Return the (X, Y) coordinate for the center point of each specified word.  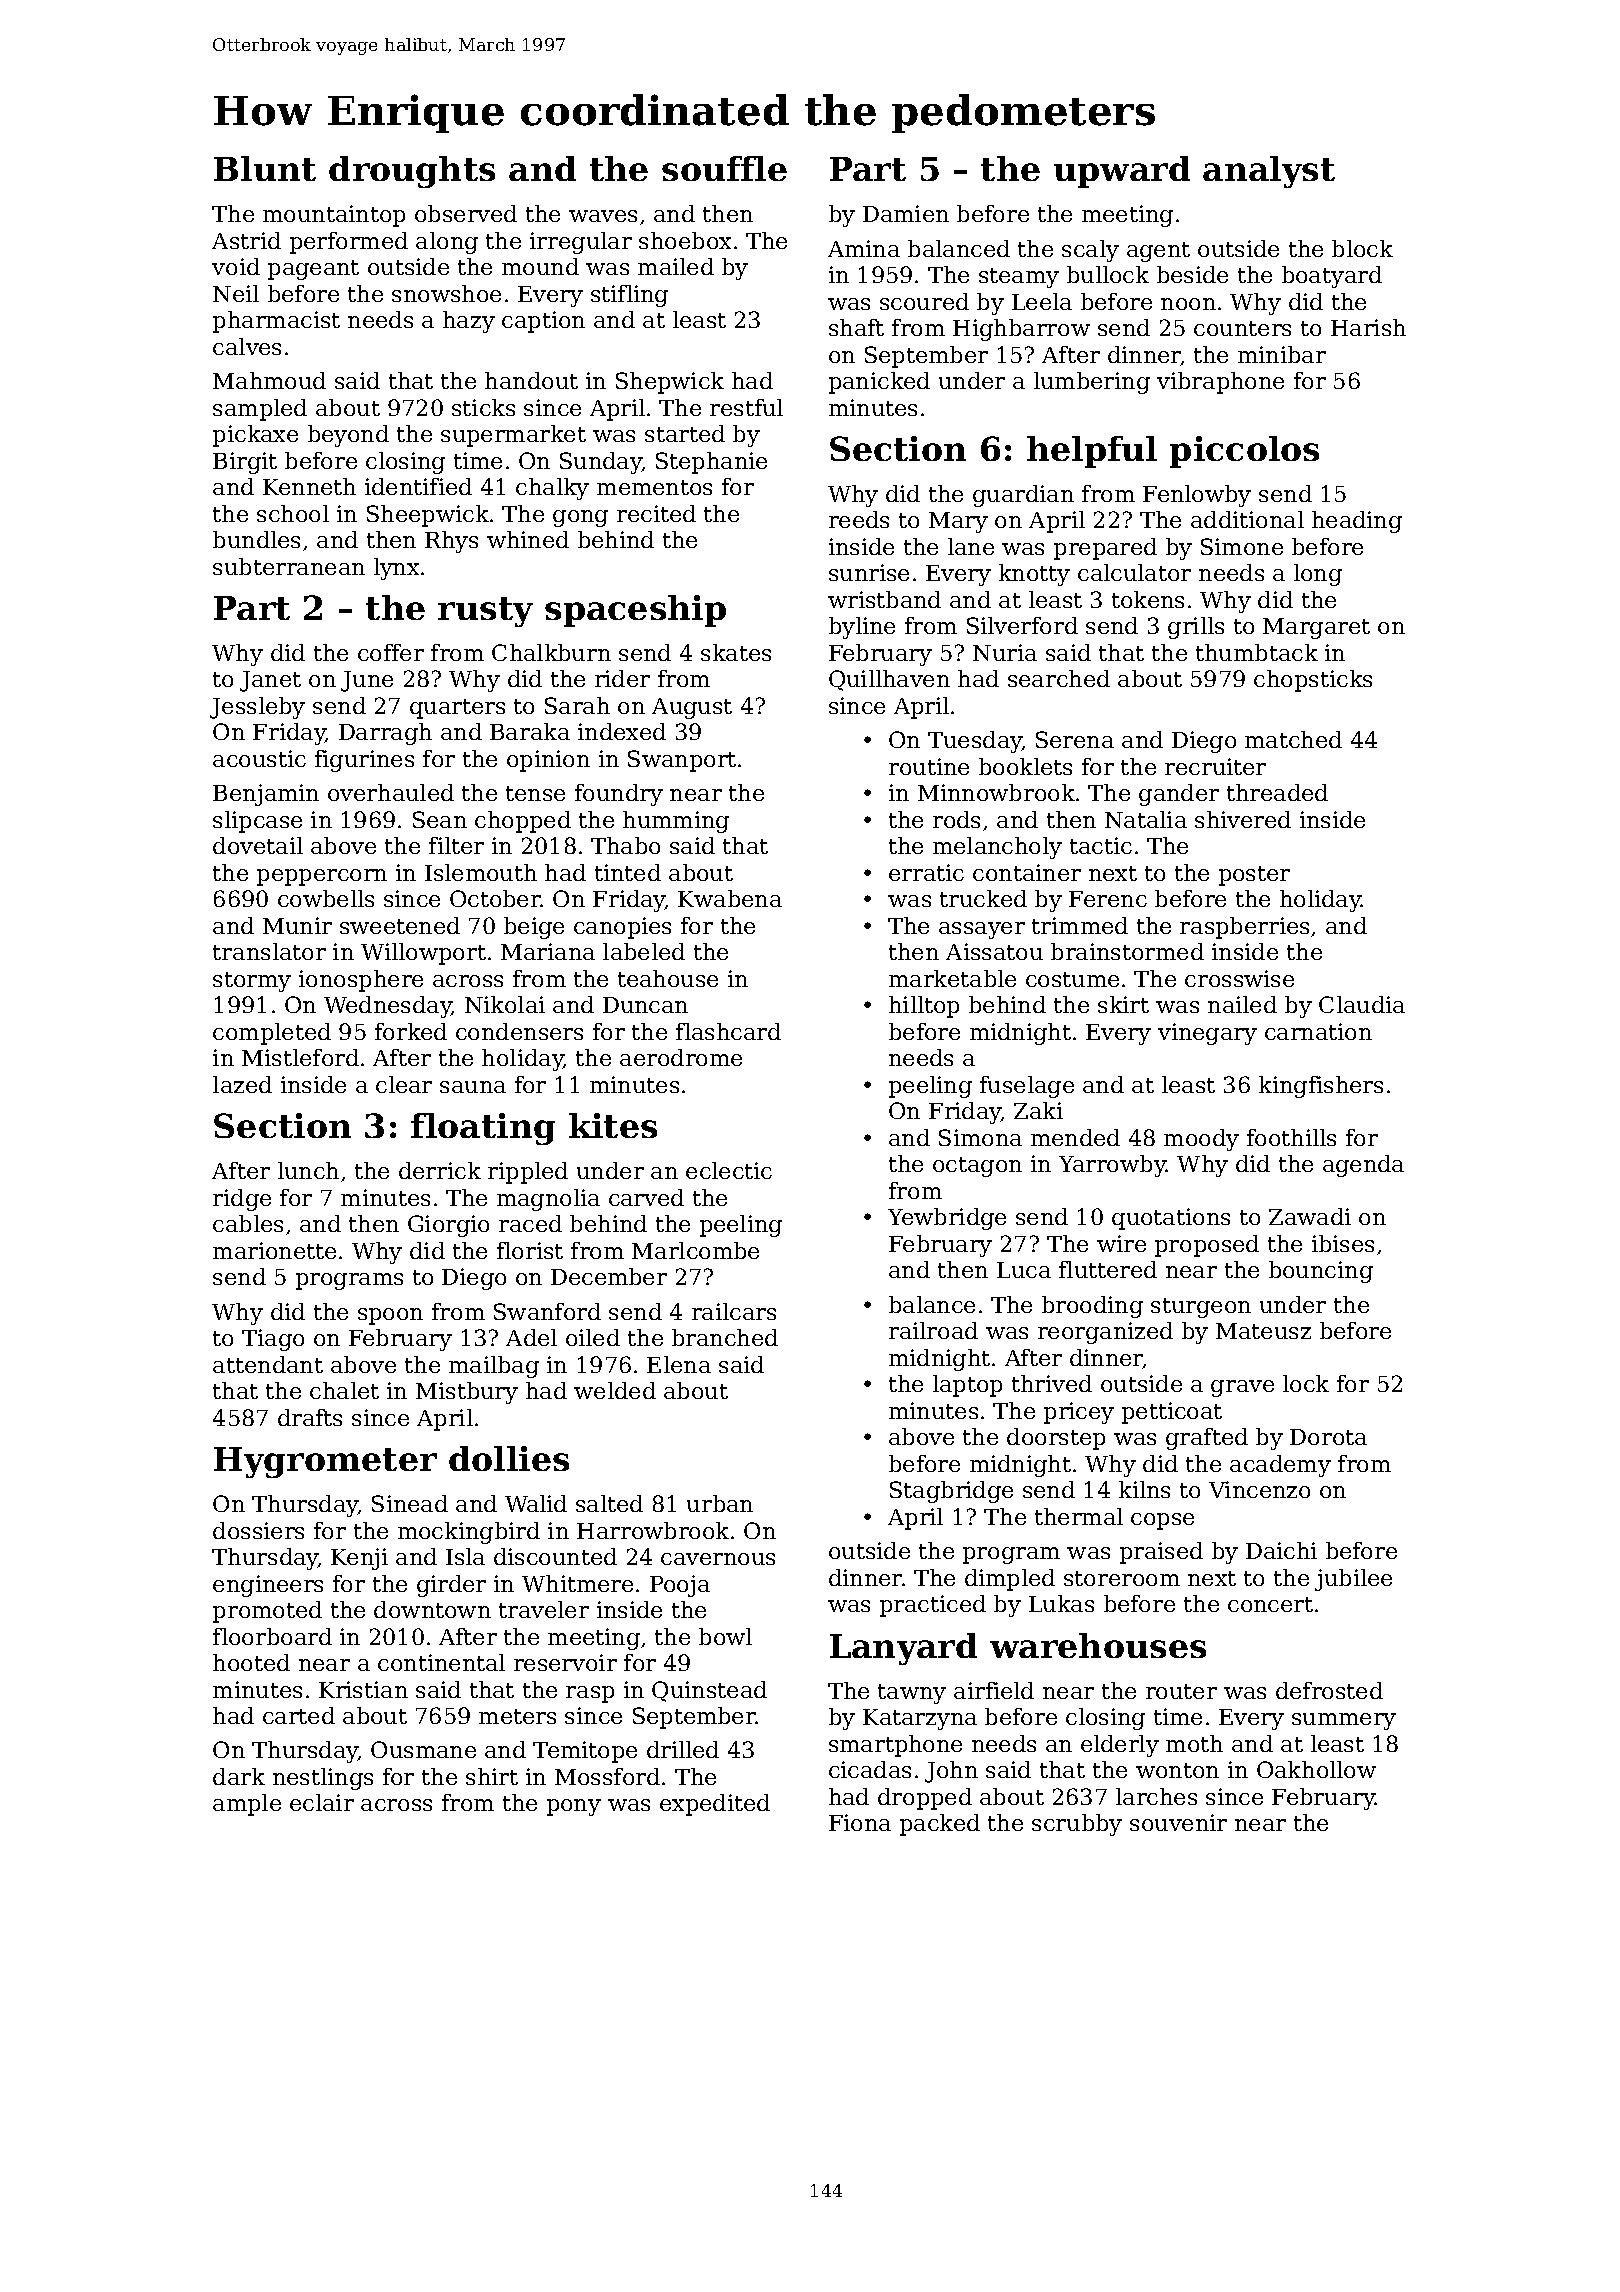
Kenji (359, 1559)
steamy (1019, 278)
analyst (1269, 172)
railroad (933, 1330)
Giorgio (448, 1226)
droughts (412, 172)
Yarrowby (1112, 1166)
